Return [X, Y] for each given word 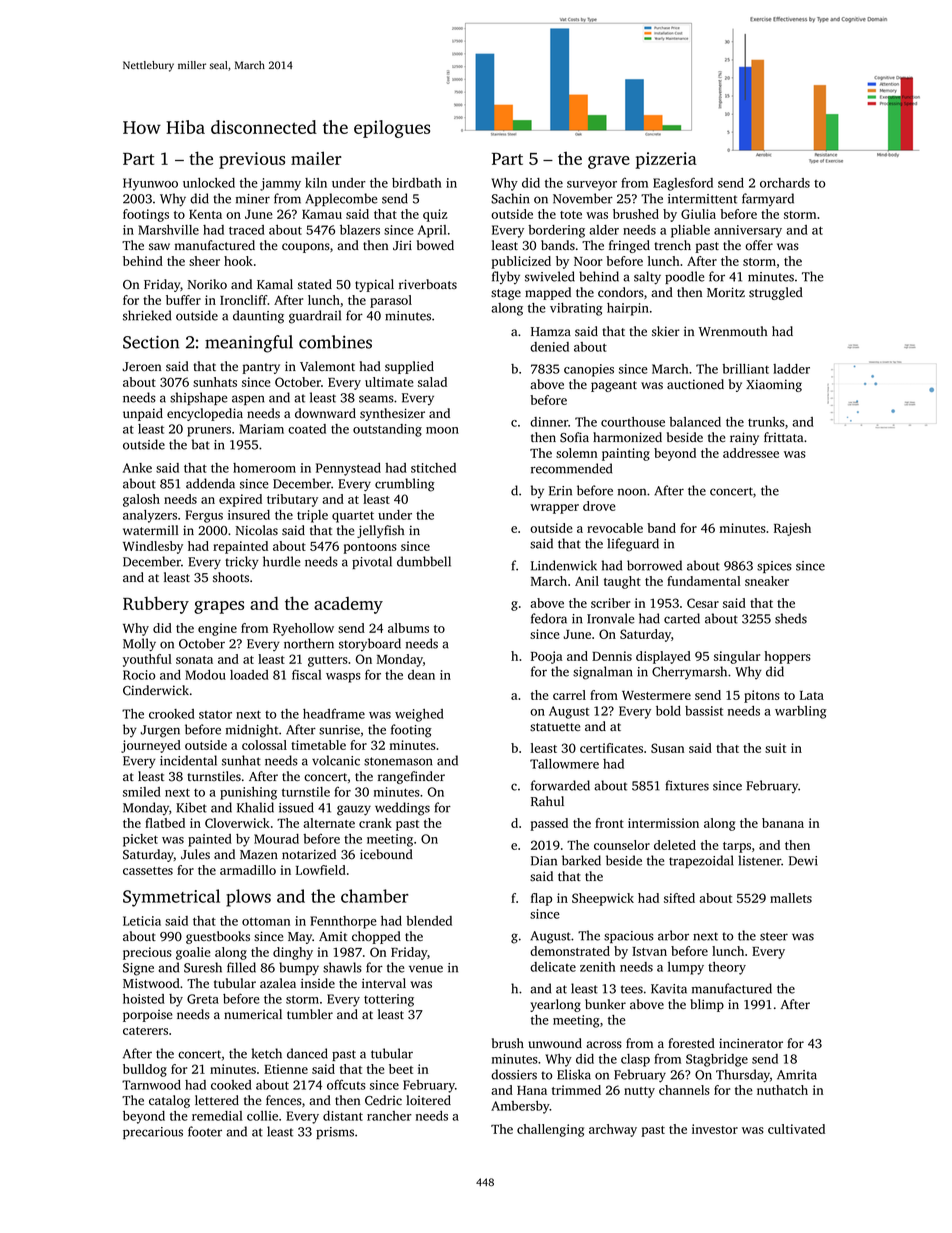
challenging [550, 1130]
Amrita [797, 1075]
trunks [766, 422]
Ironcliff [244, 300]
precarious [153, 1133]
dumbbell [424, 561]
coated [307, 429]
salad [432, 382]
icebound [386, 854]
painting [626, 454]
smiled [142, 792]
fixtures [687, 785]
